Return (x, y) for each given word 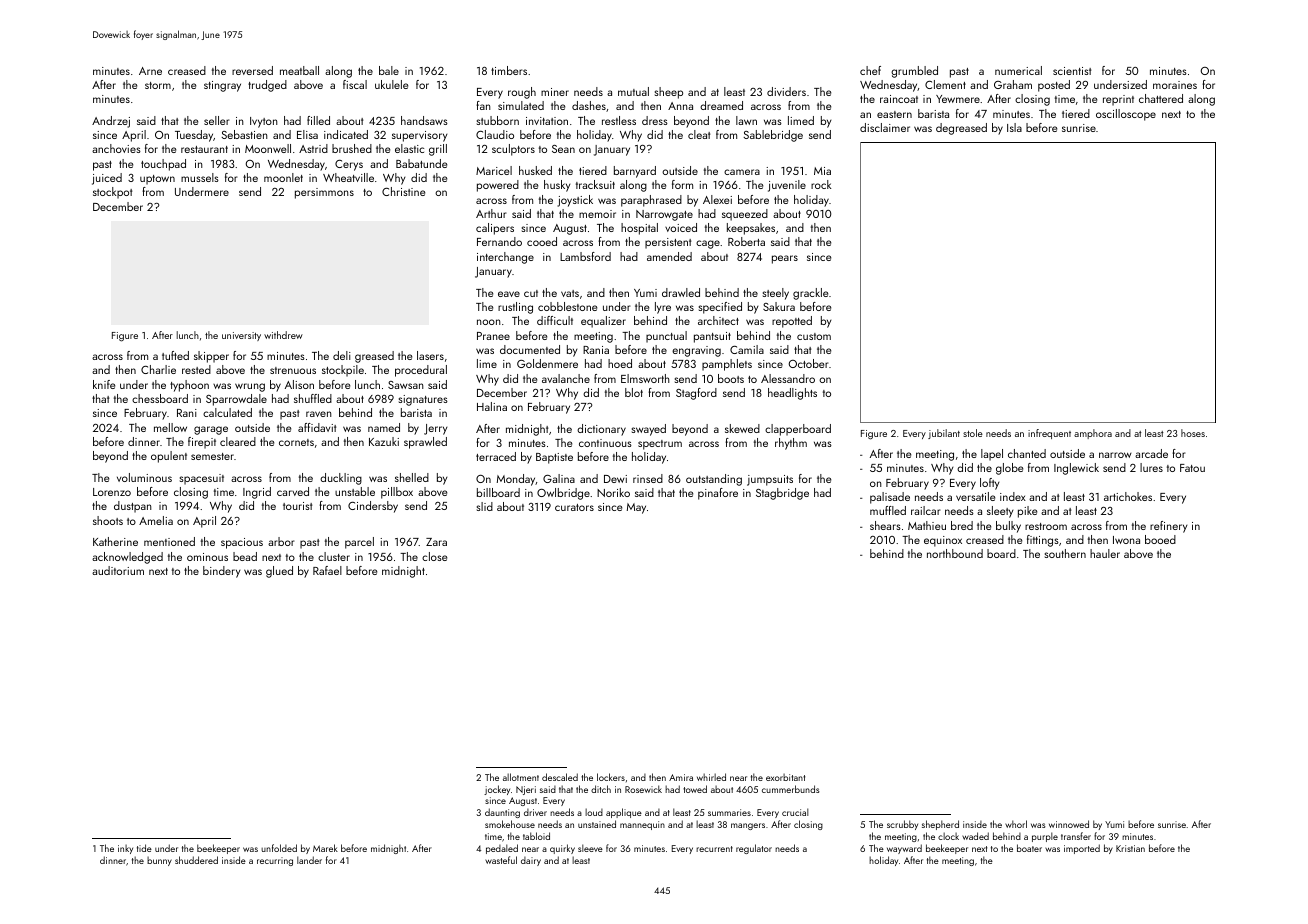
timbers (509, 70)
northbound (955, 553)
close (434, 556)
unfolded (279, 848)
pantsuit (712, 337)
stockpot (112, 193)
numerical (1018, 70)
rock (821, 184)
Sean (563, 149)
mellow (170, 427)
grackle (810, 294)
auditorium (118, 570)
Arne (150, 71)
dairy (531, 861)
